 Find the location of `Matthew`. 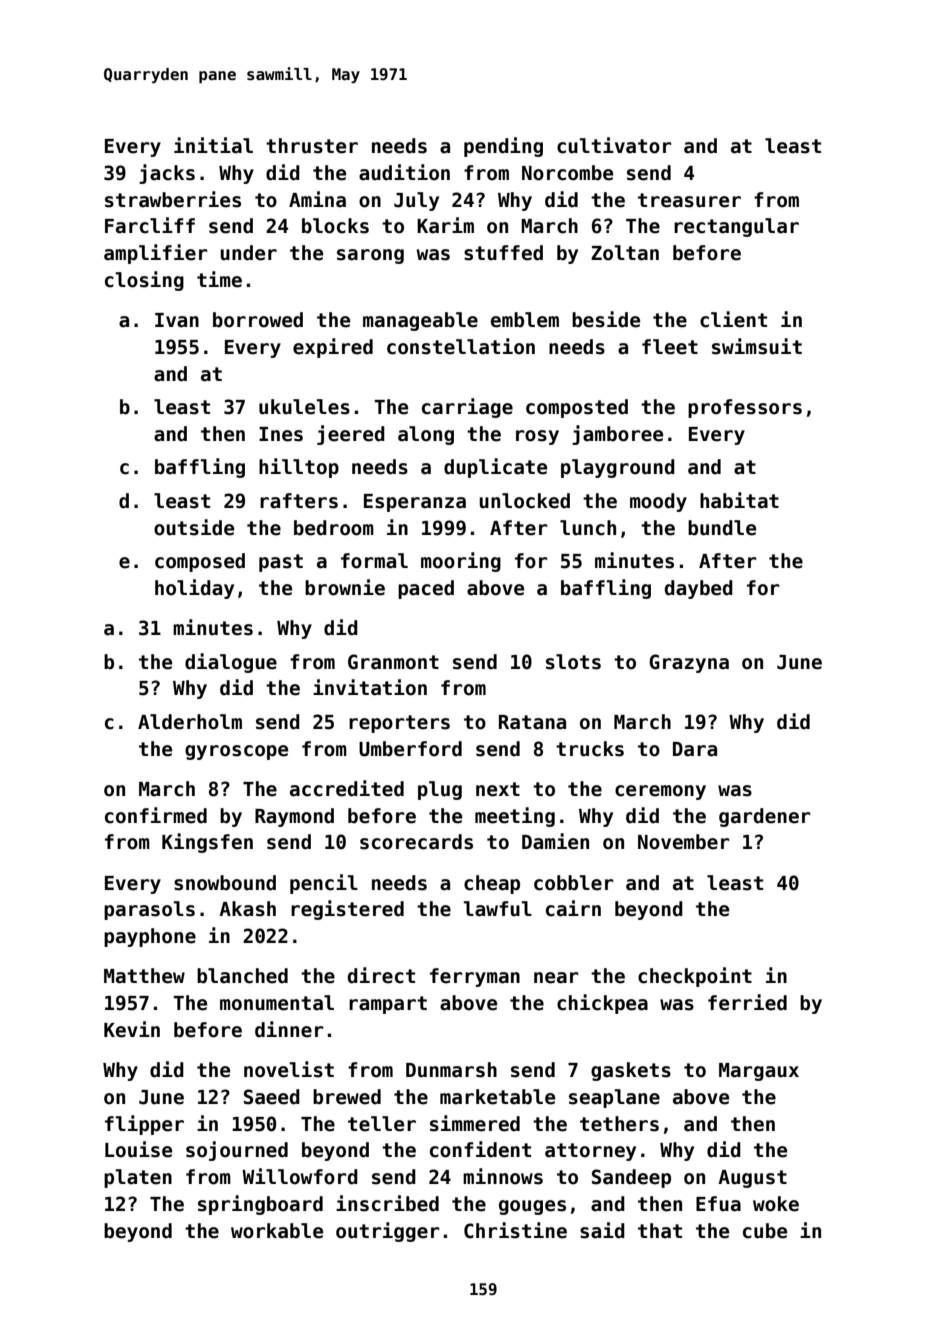

Matthew is located at coordinates (144, 976).
